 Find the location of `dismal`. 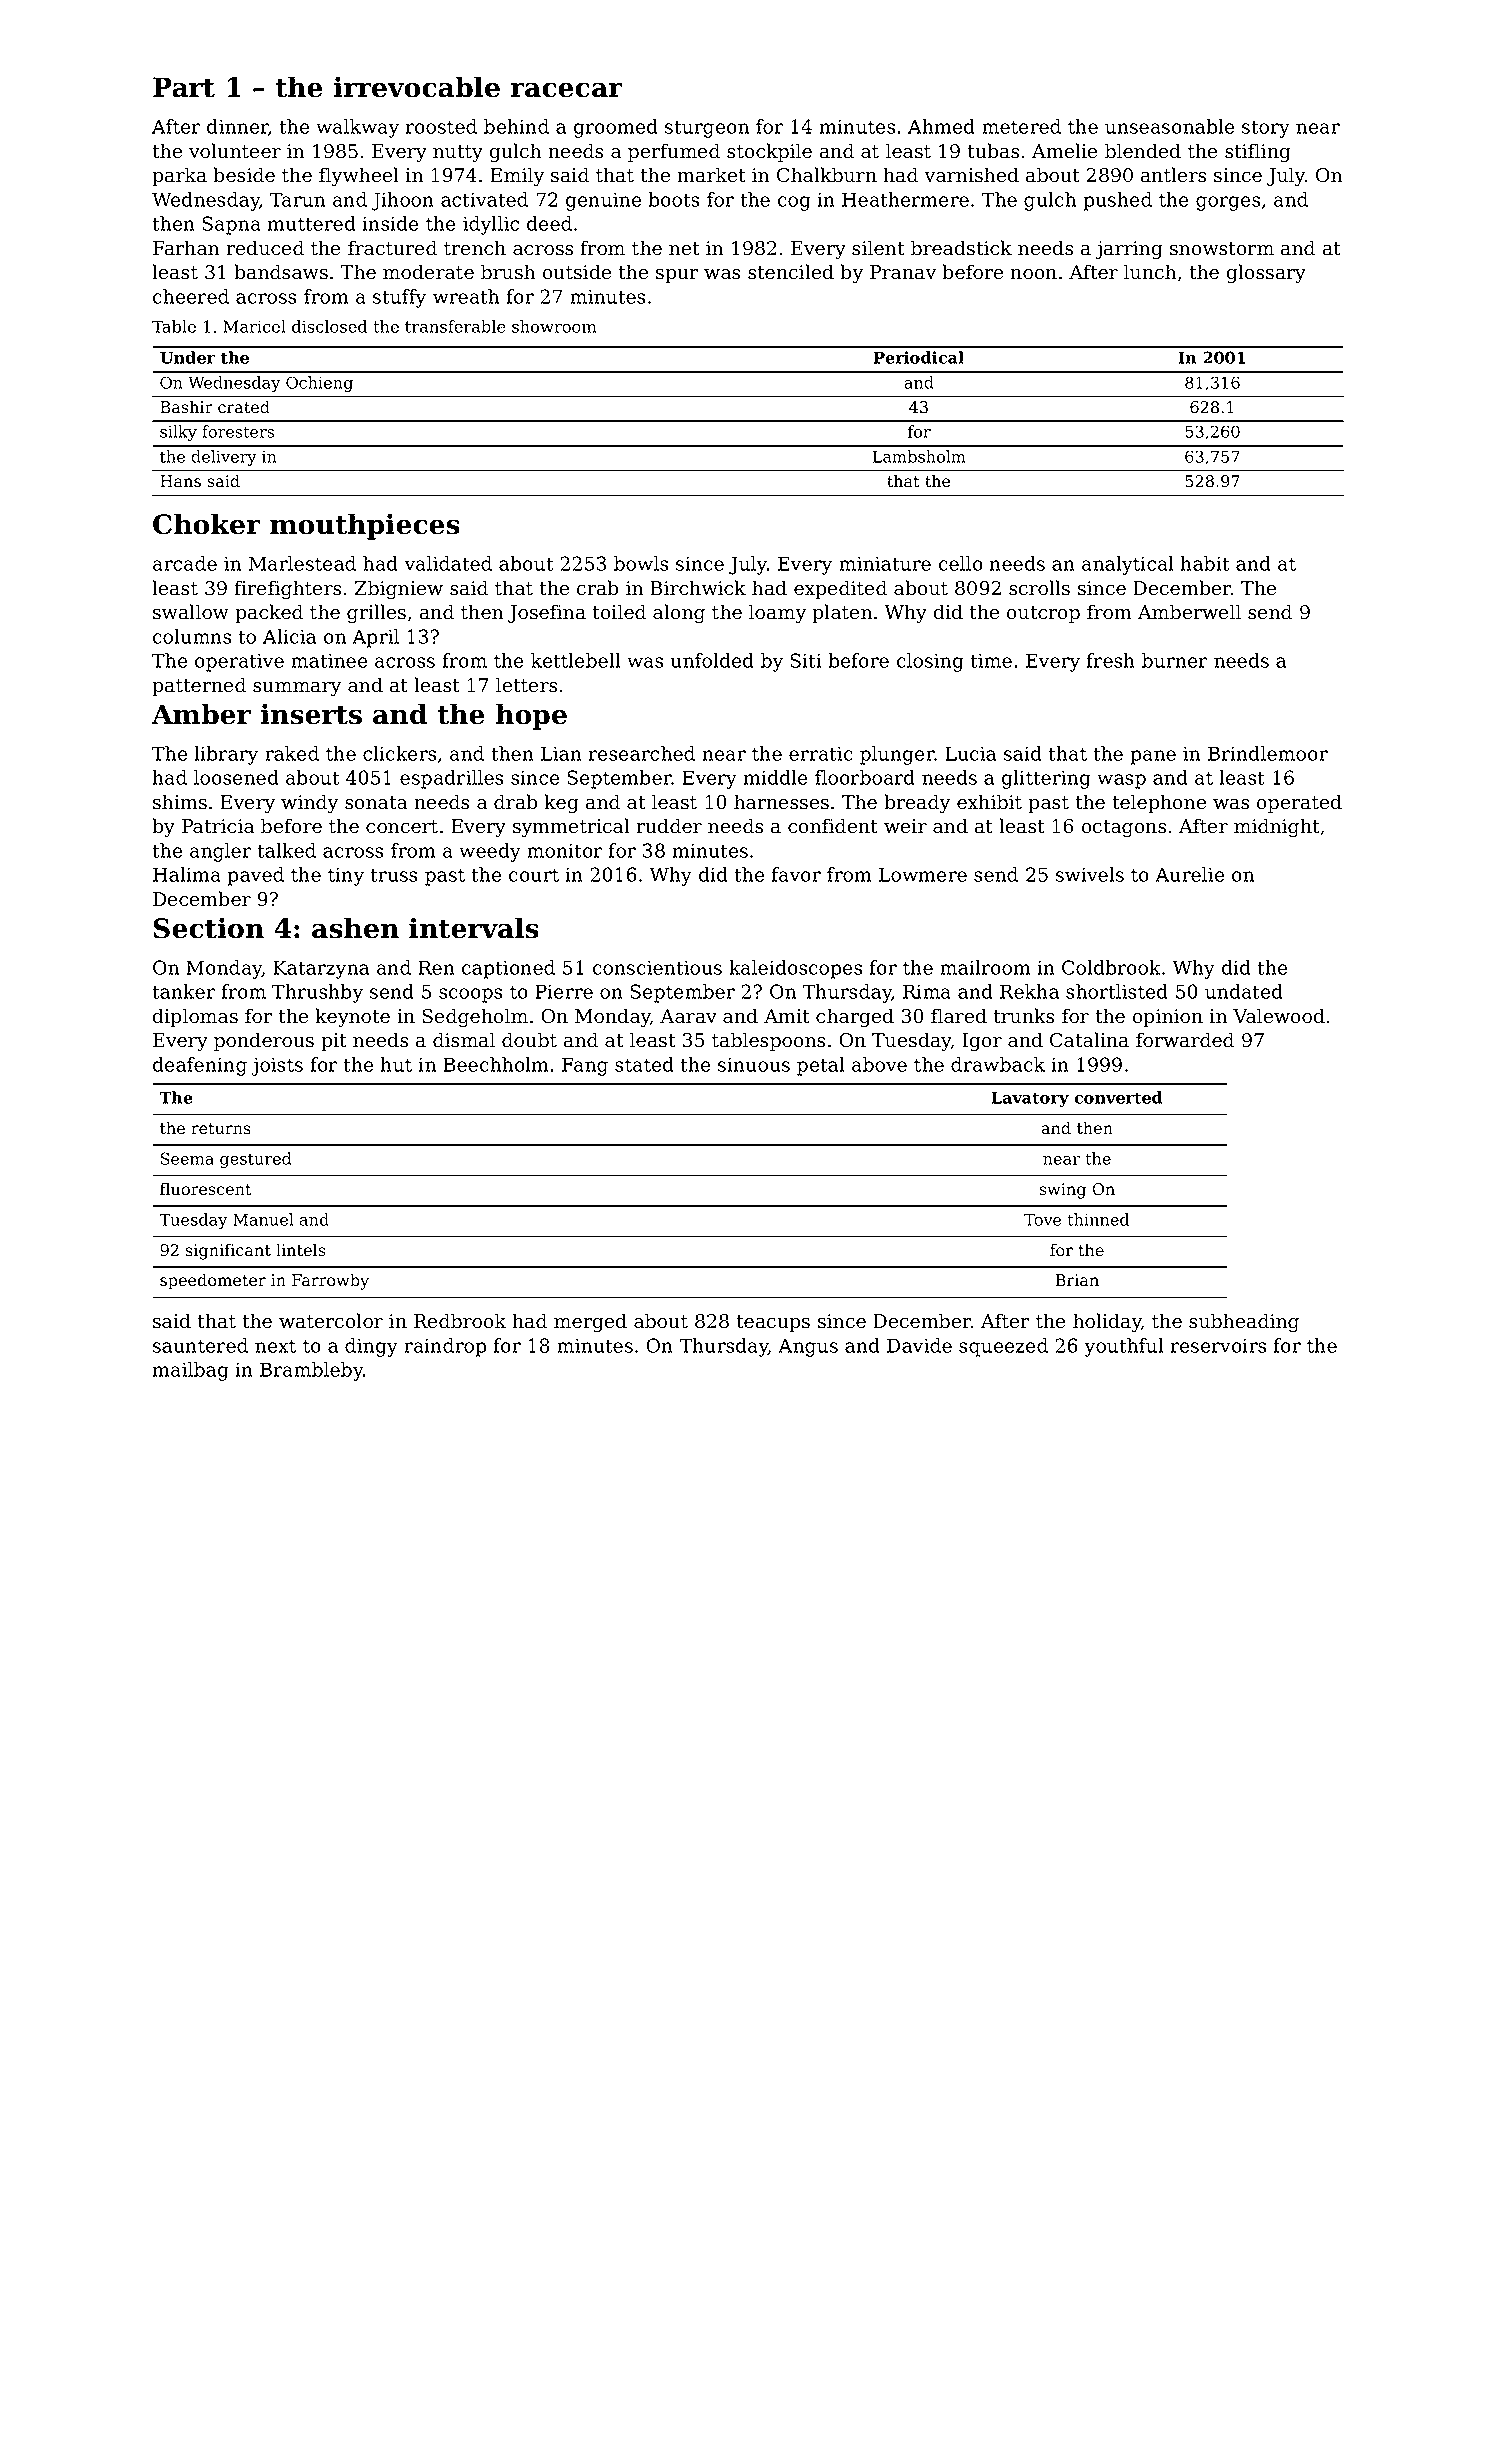

dismal is located at coordinates (464, 1040).
